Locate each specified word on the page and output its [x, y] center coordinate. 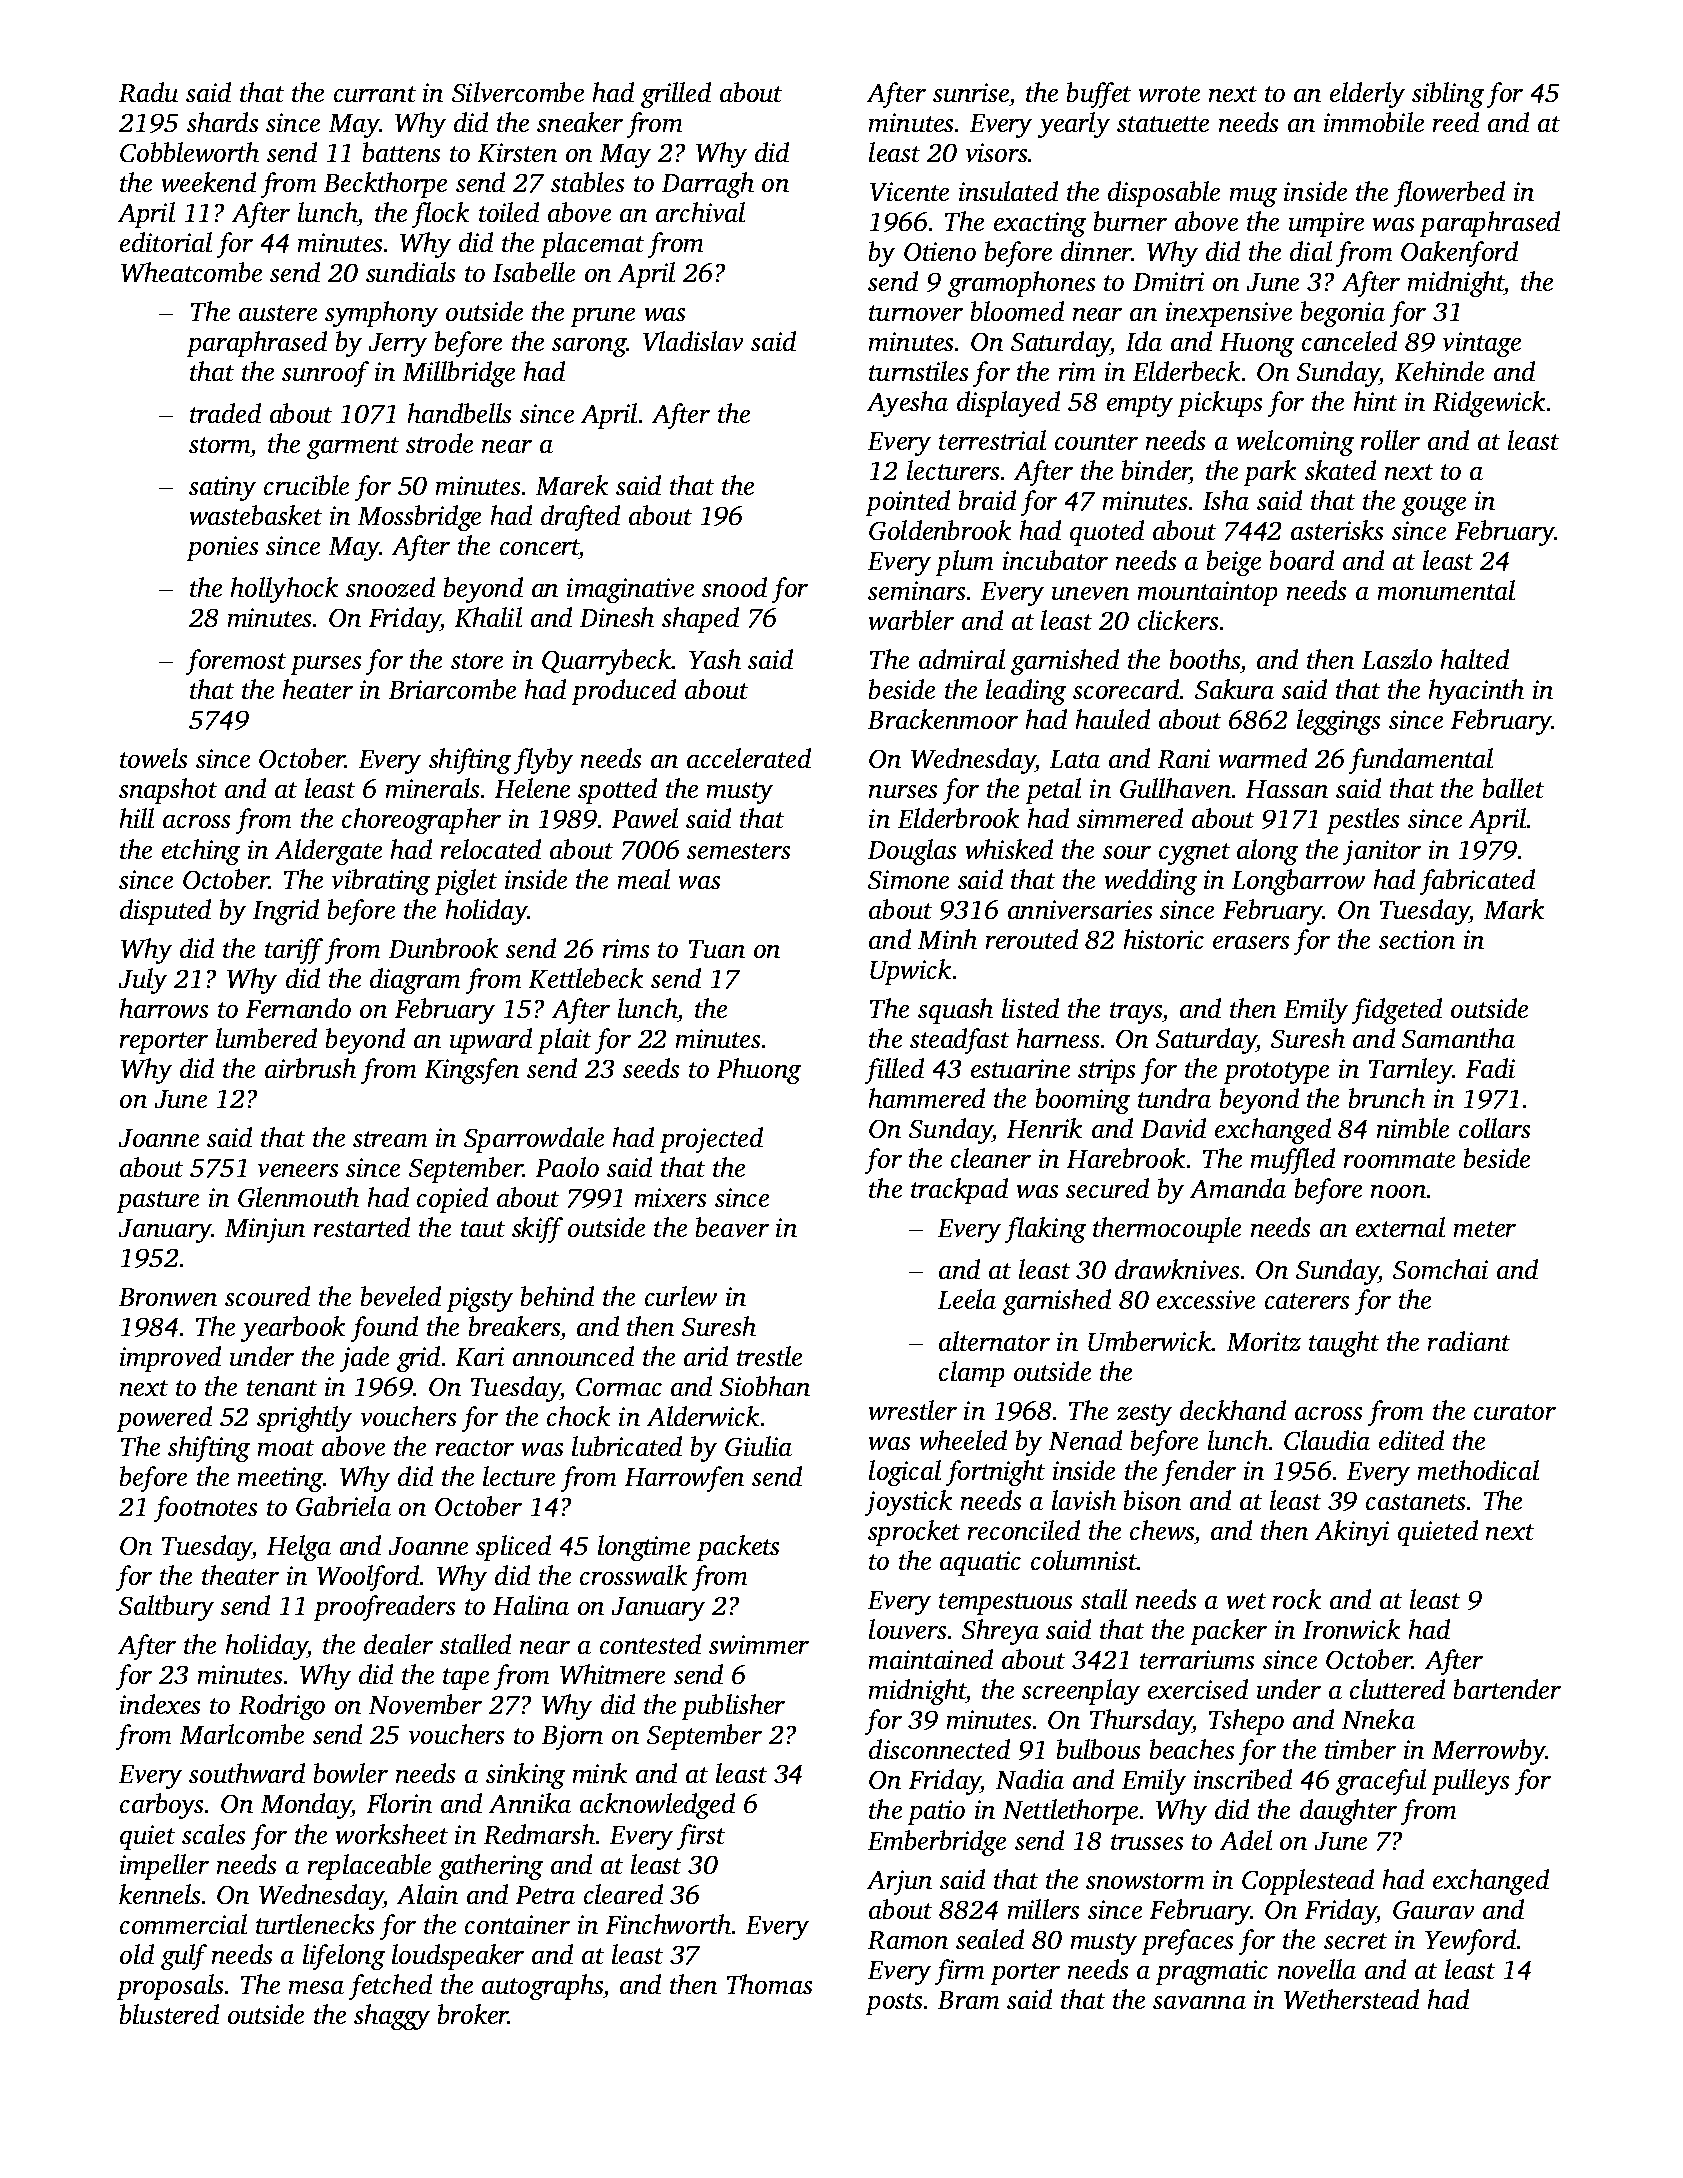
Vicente [909, 192]
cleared [623, 1894]
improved [170, 1359]
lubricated [627, 1446]
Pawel [644, 818]
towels [154, 758]
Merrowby [1488, 1752]
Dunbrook [443, 948]
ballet [1513, 788]
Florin [399, 1803]
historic [1163, 939]
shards [223, 122]
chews [1162, 1530]
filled [894, 1071]
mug [1253, 197]
